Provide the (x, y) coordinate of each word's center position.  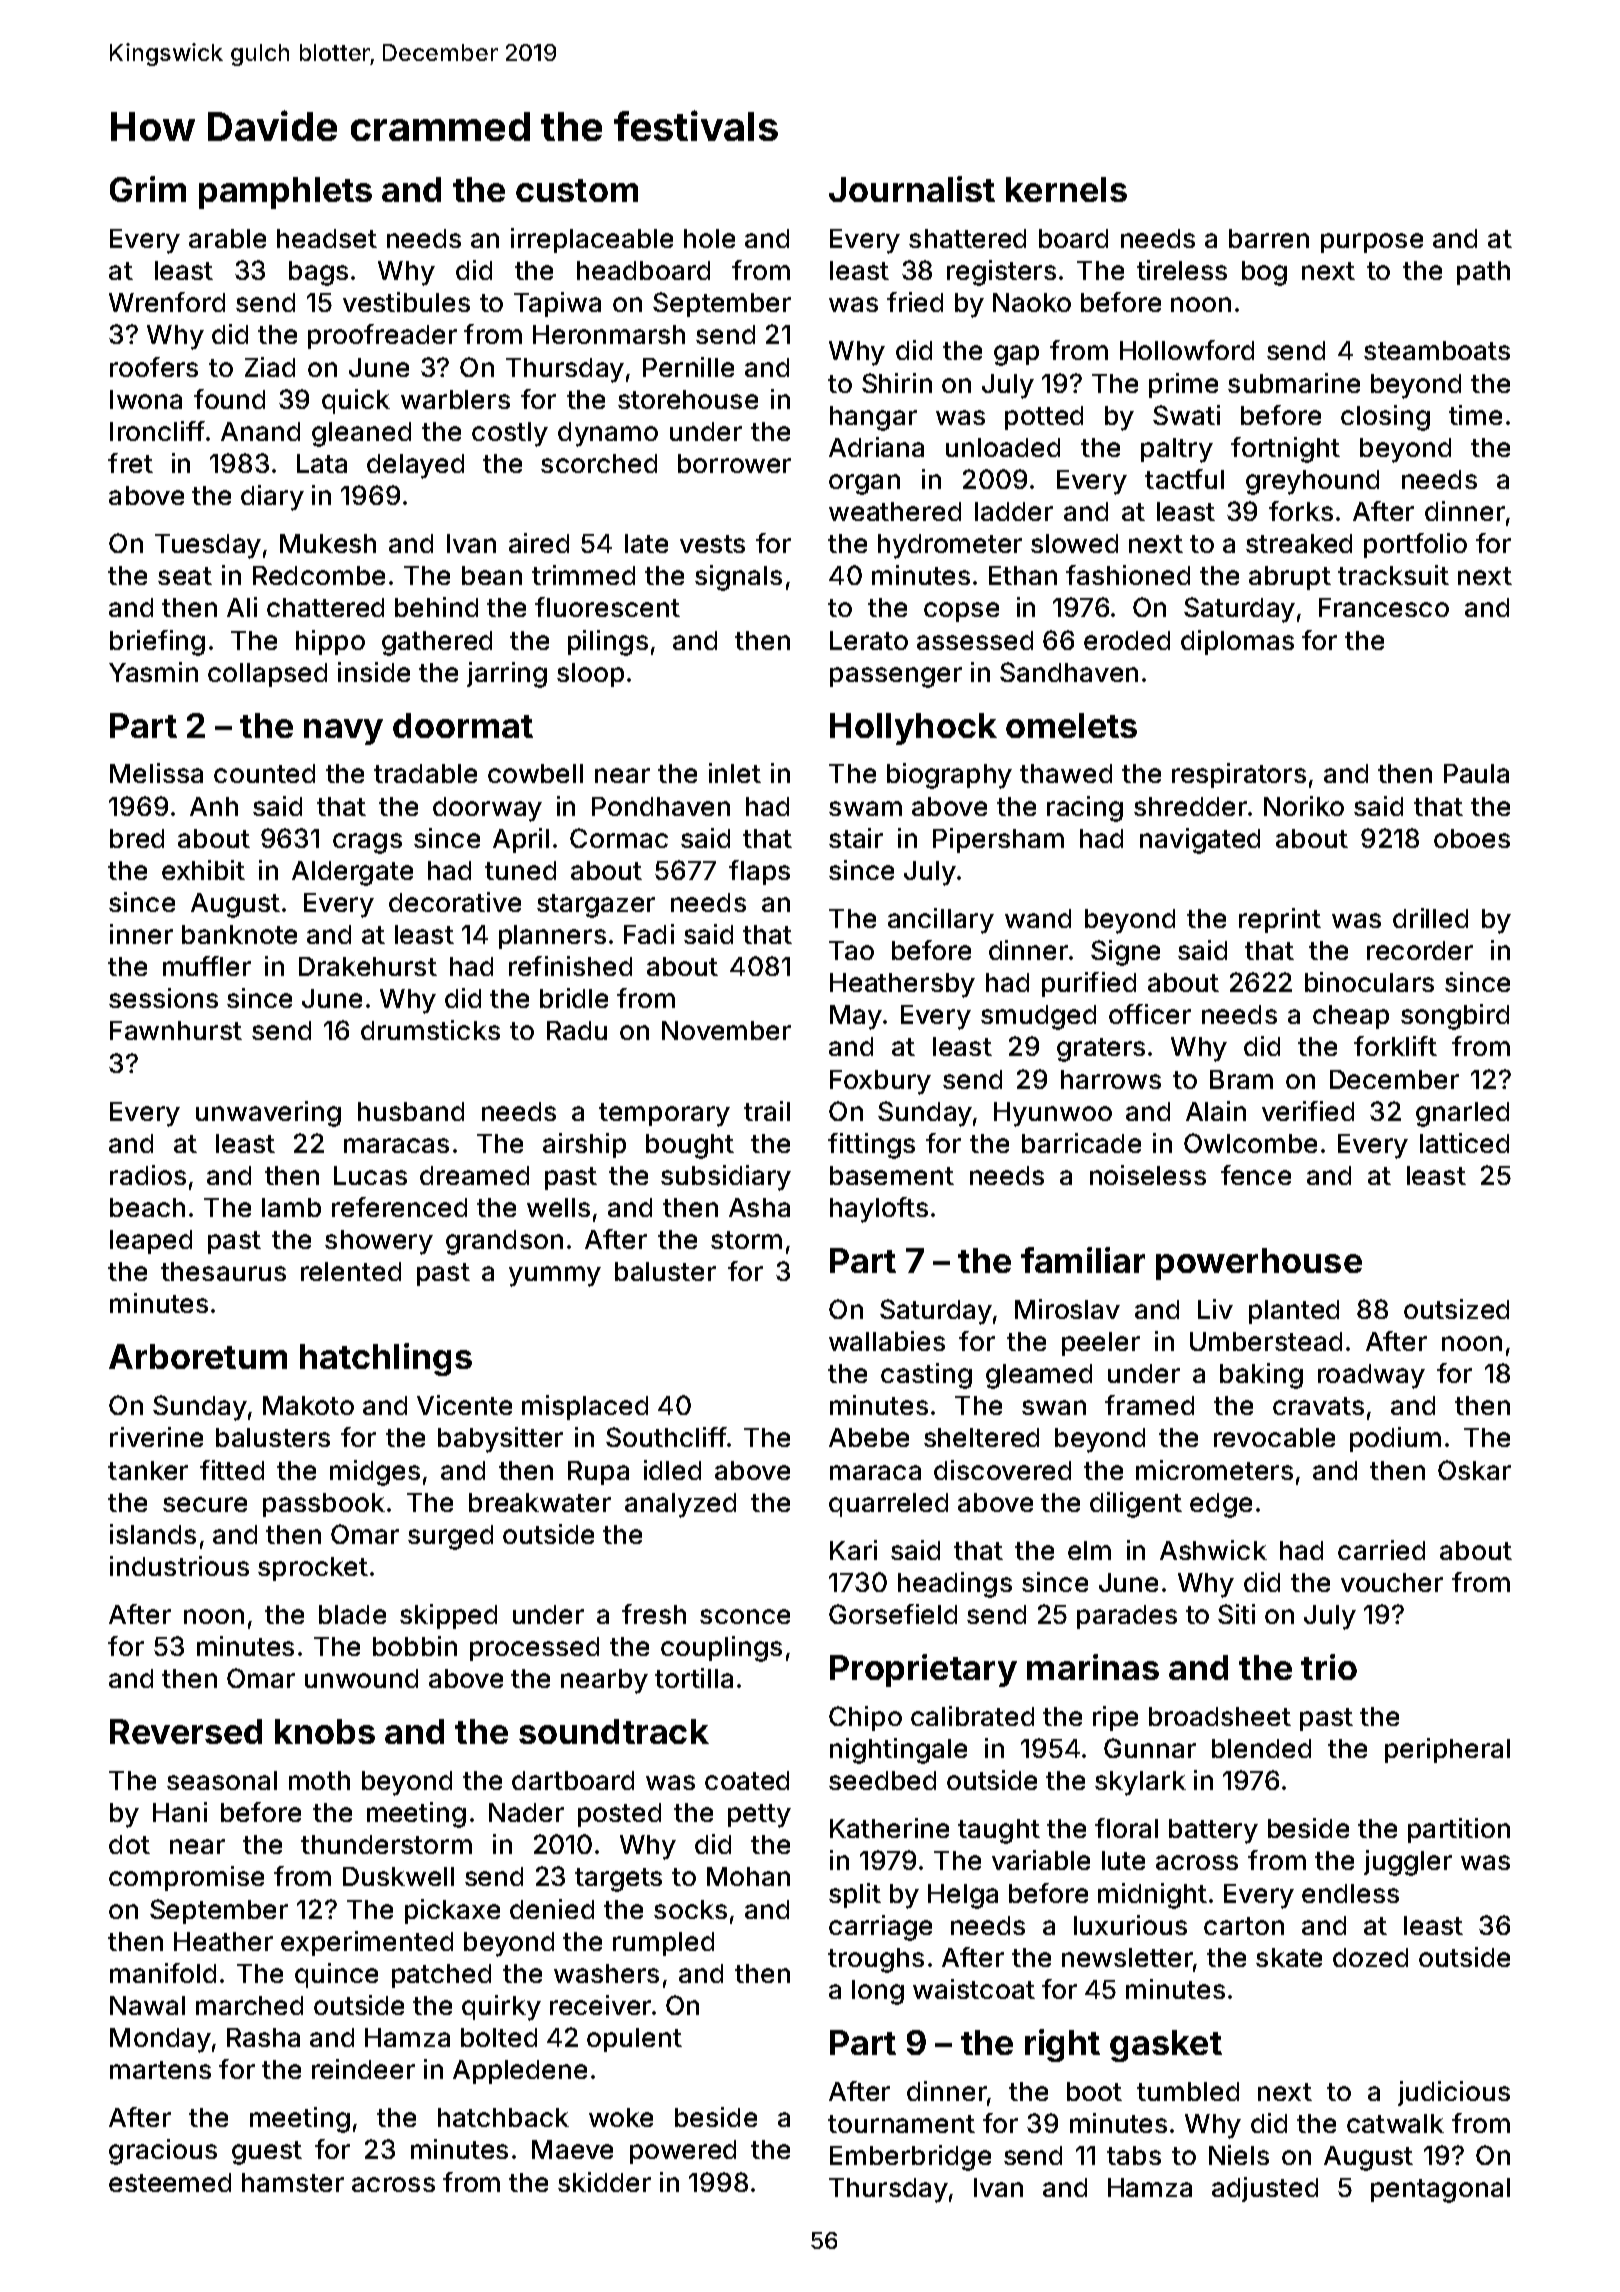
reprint (1280, 920)
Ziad (270, 367)
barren (1269, 238)
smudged (1038, 1017)
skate (1289, 1957)
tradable (425, 773)
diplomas (1237, 642)
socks (690, 1909)
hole (709, 238)
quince (336, 1975)
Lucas (370, 1175)
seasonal (222, 1780)
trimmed (583, 575)
